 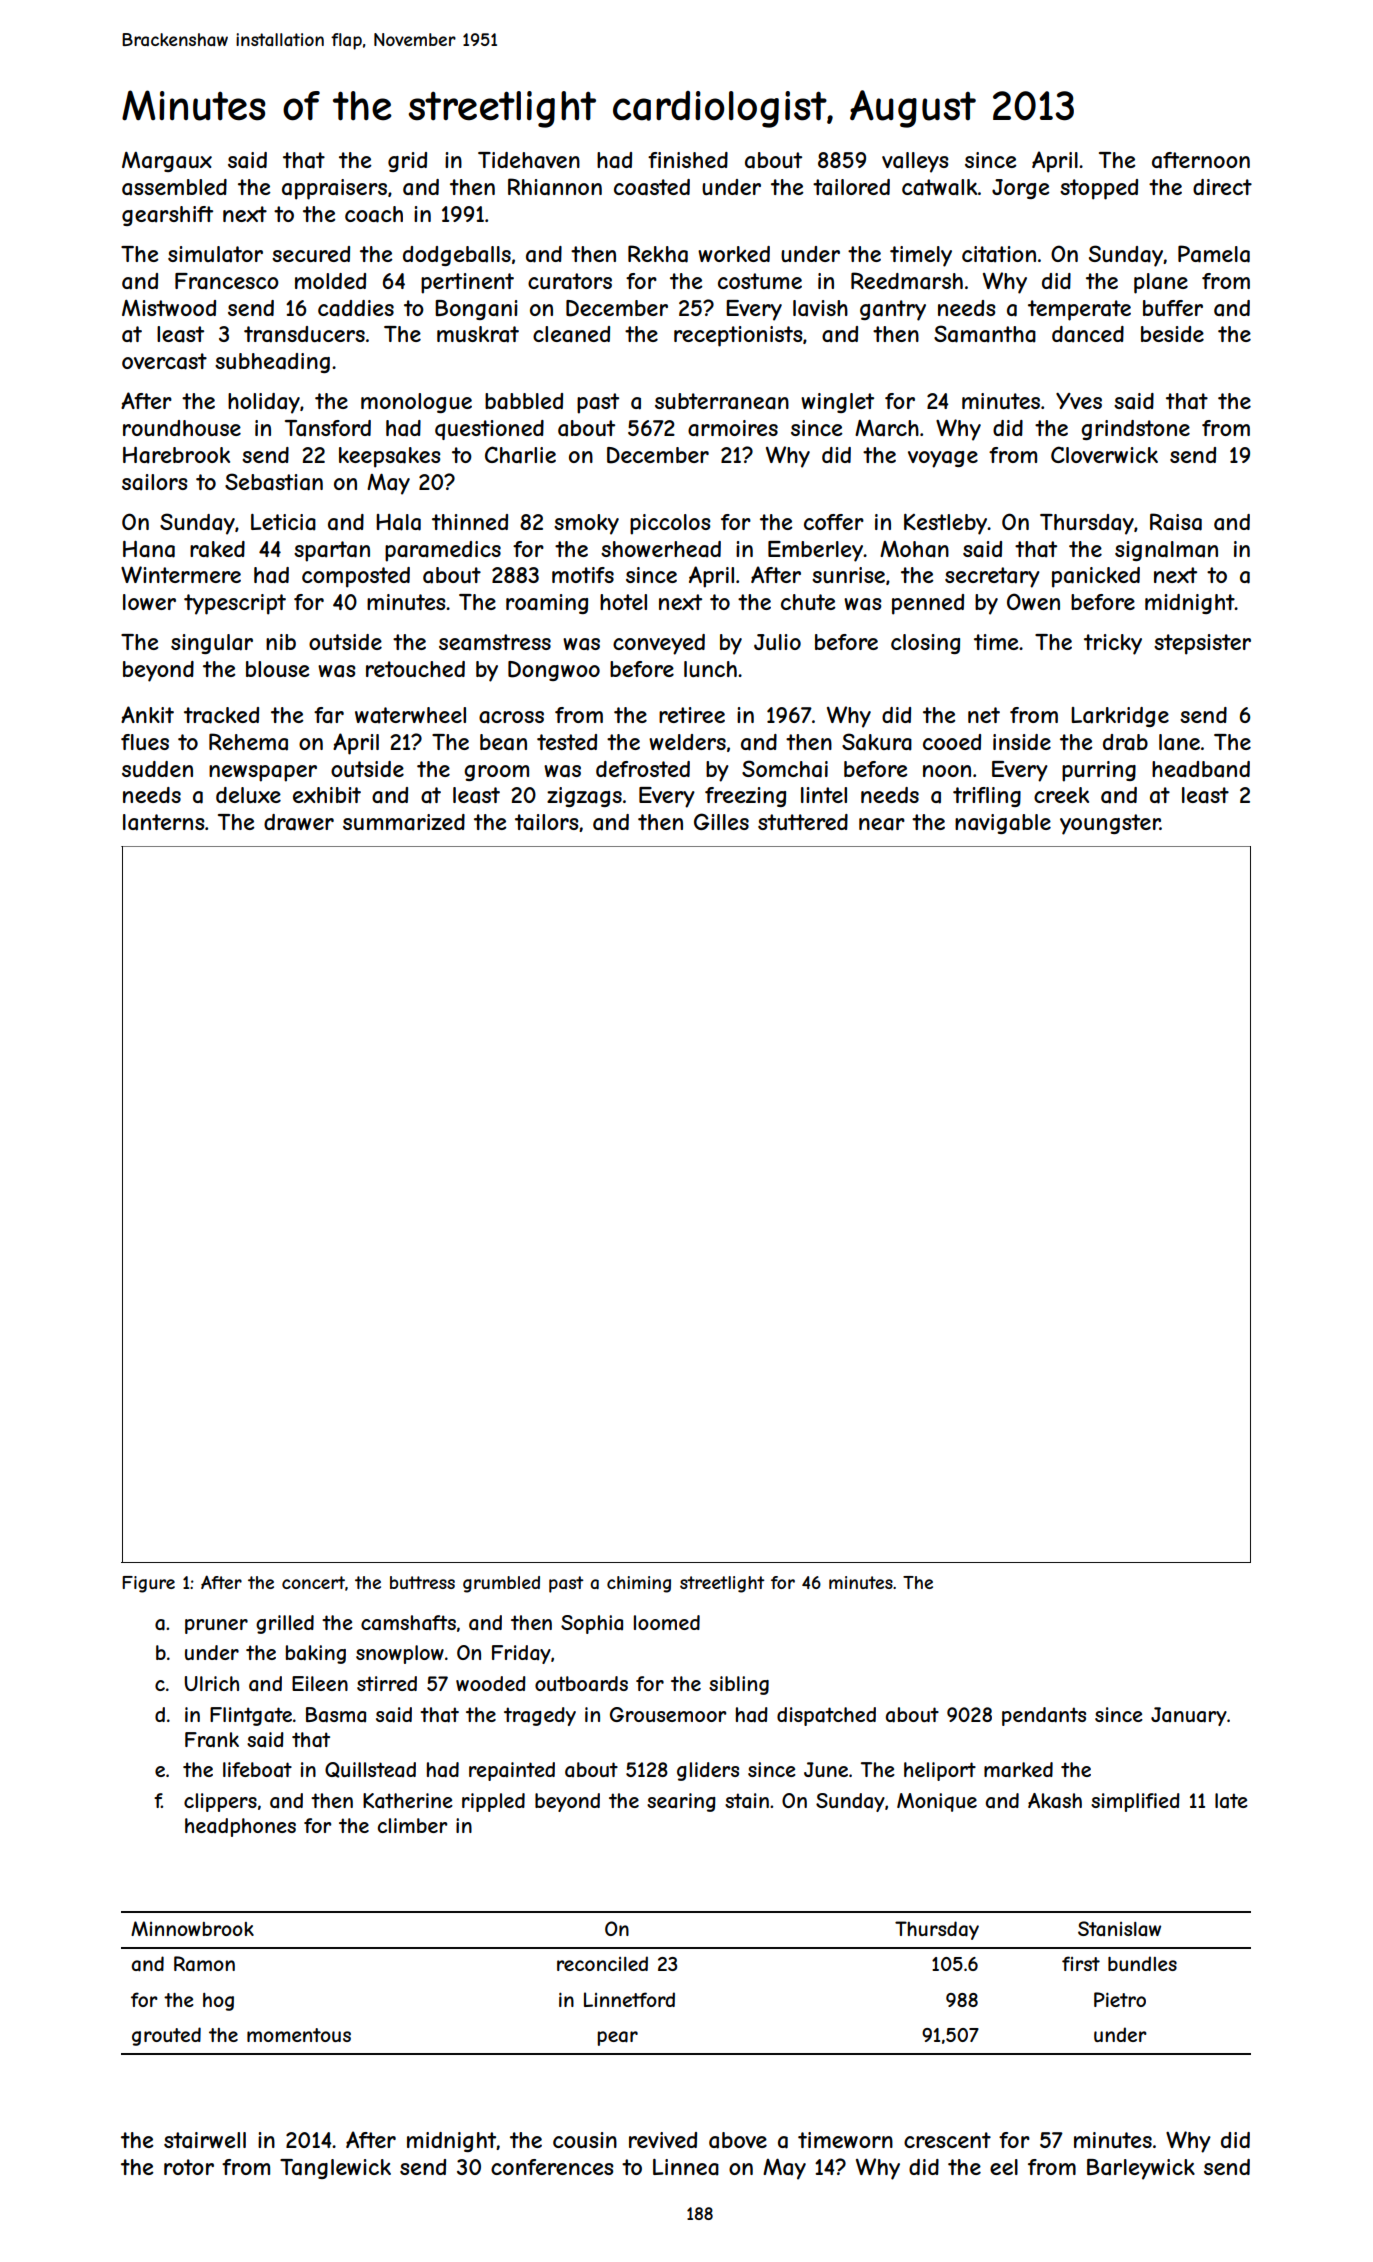 I want to click on Linnea, so click(x=686, y=2167).
